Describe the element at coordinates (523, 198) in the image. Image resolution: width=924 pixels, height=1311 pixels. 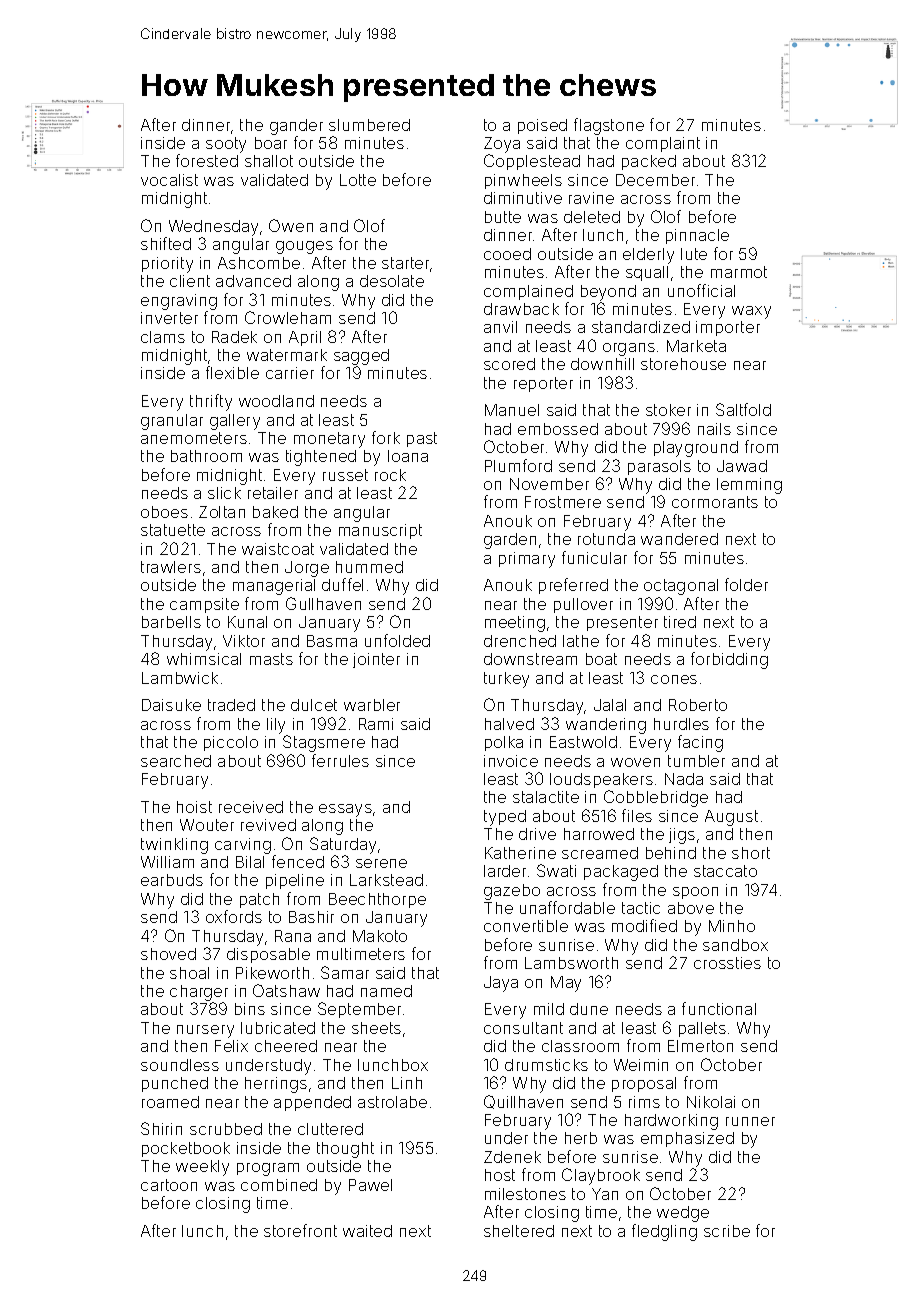
I see `diminutive` at that location.
